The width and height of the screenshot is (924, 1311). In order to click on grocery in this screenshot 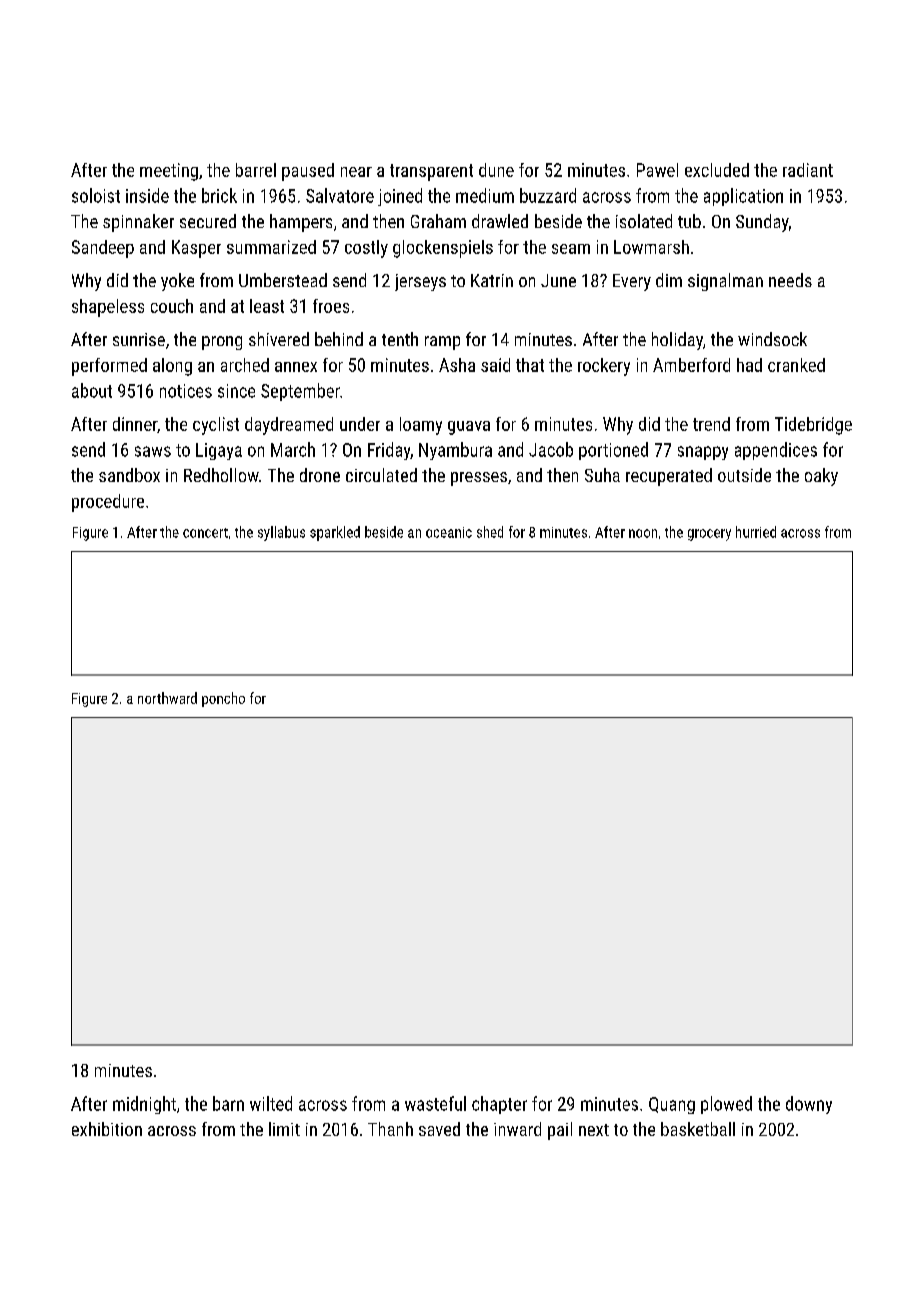, I will do `click(709, 535)`.
